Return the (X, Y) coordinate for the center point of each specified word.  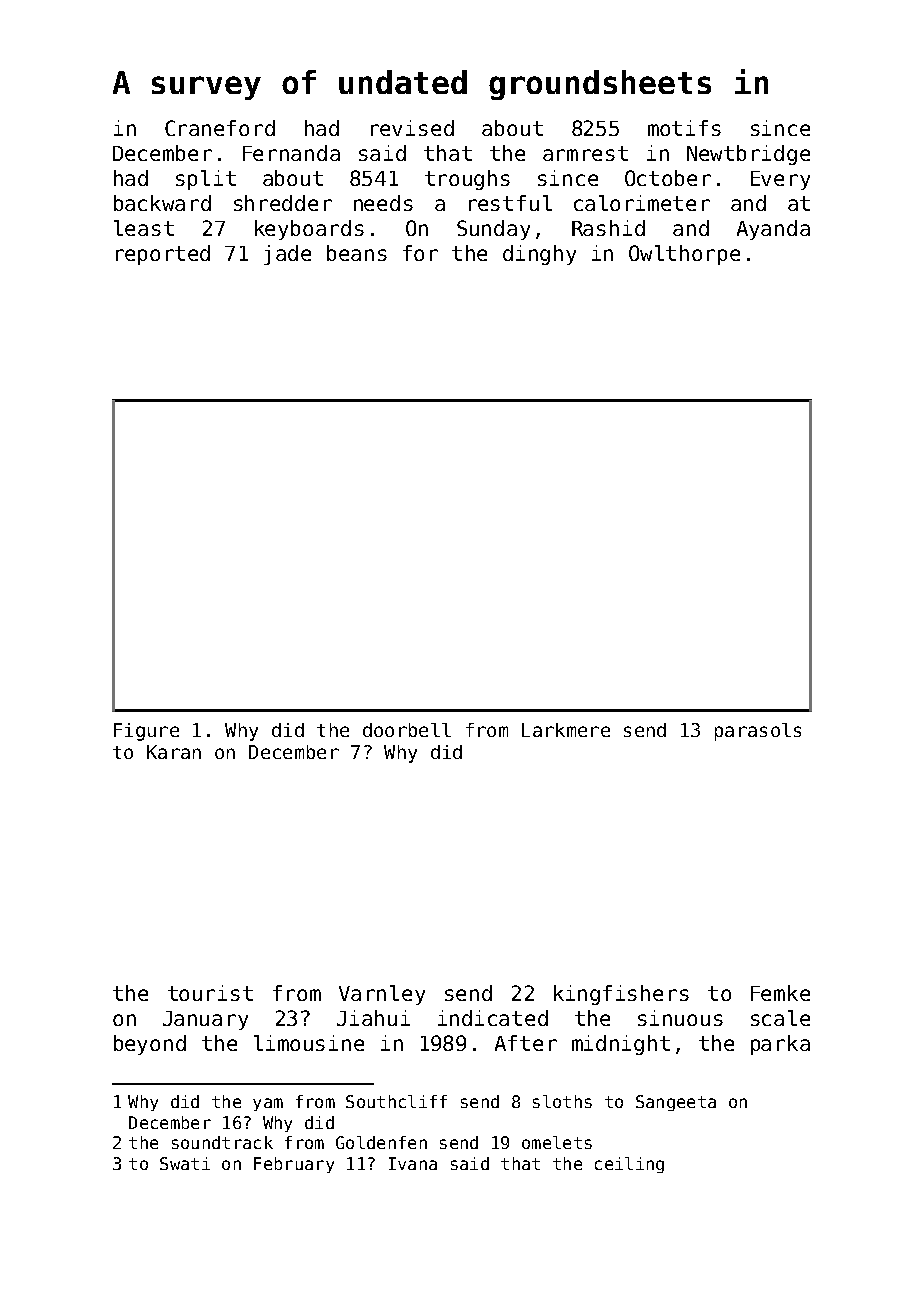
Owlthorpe (684, 255)
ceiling (629, 1165)
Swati (185, 1163)
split (206, 180)
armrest (585, 153)
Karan (174, 752)
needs (383, 203)
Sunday (493, 230)
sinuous (680, 1018)
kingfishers (621, 995)
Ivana (413, 1163)
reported (163, 255)
